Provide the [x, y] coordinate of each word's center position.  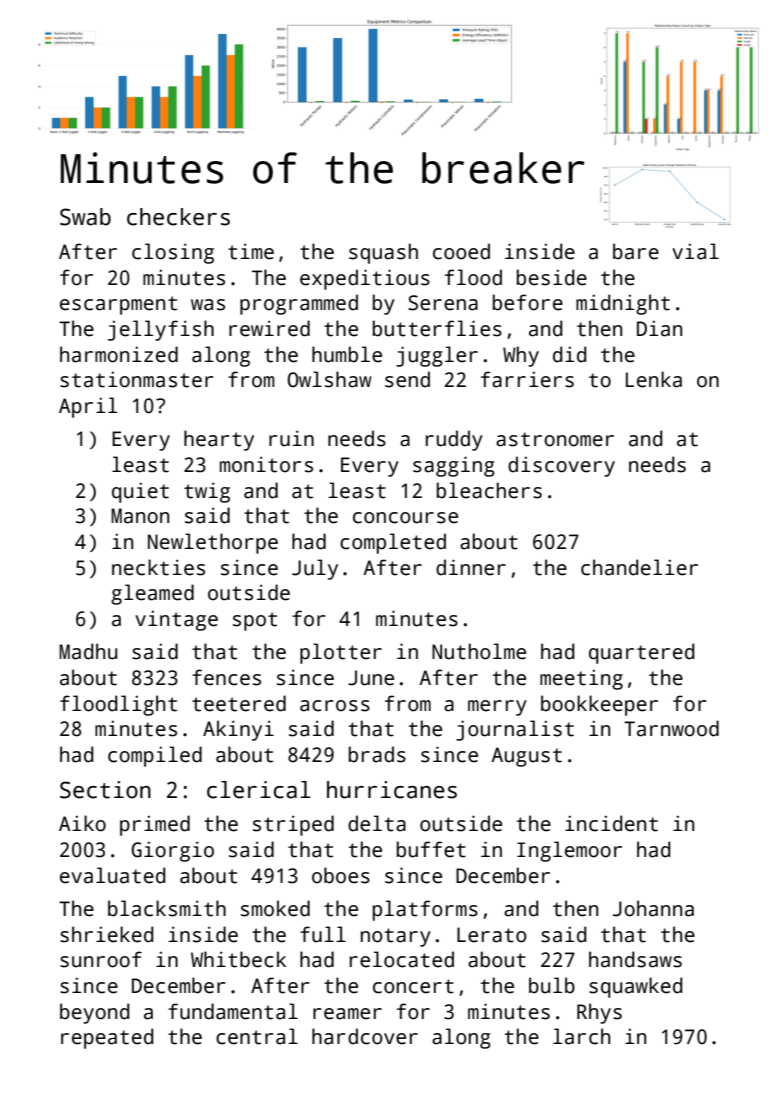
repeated [107, 1038]
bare [636, 251]
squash [383, 253]
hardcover [365, 1036]
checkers [178, 217]
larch [581, 1036]
